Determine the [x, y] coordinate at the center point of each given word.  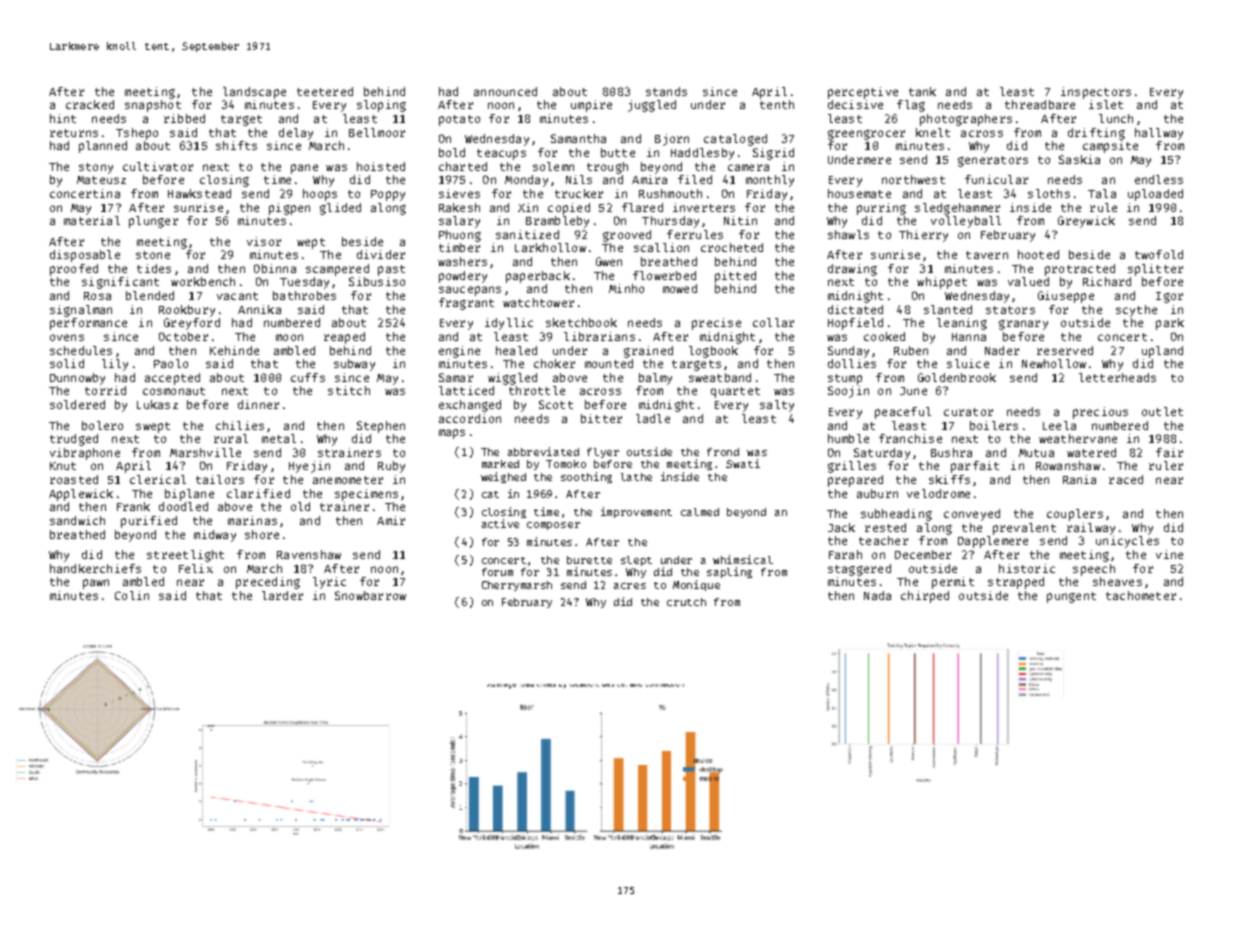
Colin [132, 595]
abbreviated [543, 451]
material [92, 220]
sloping [381, 106]
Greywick [1086, 222]
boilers [994, 425]
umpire [591, 106]
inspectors [1096, 93]
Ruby [391, 467]
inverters [704, 207]
